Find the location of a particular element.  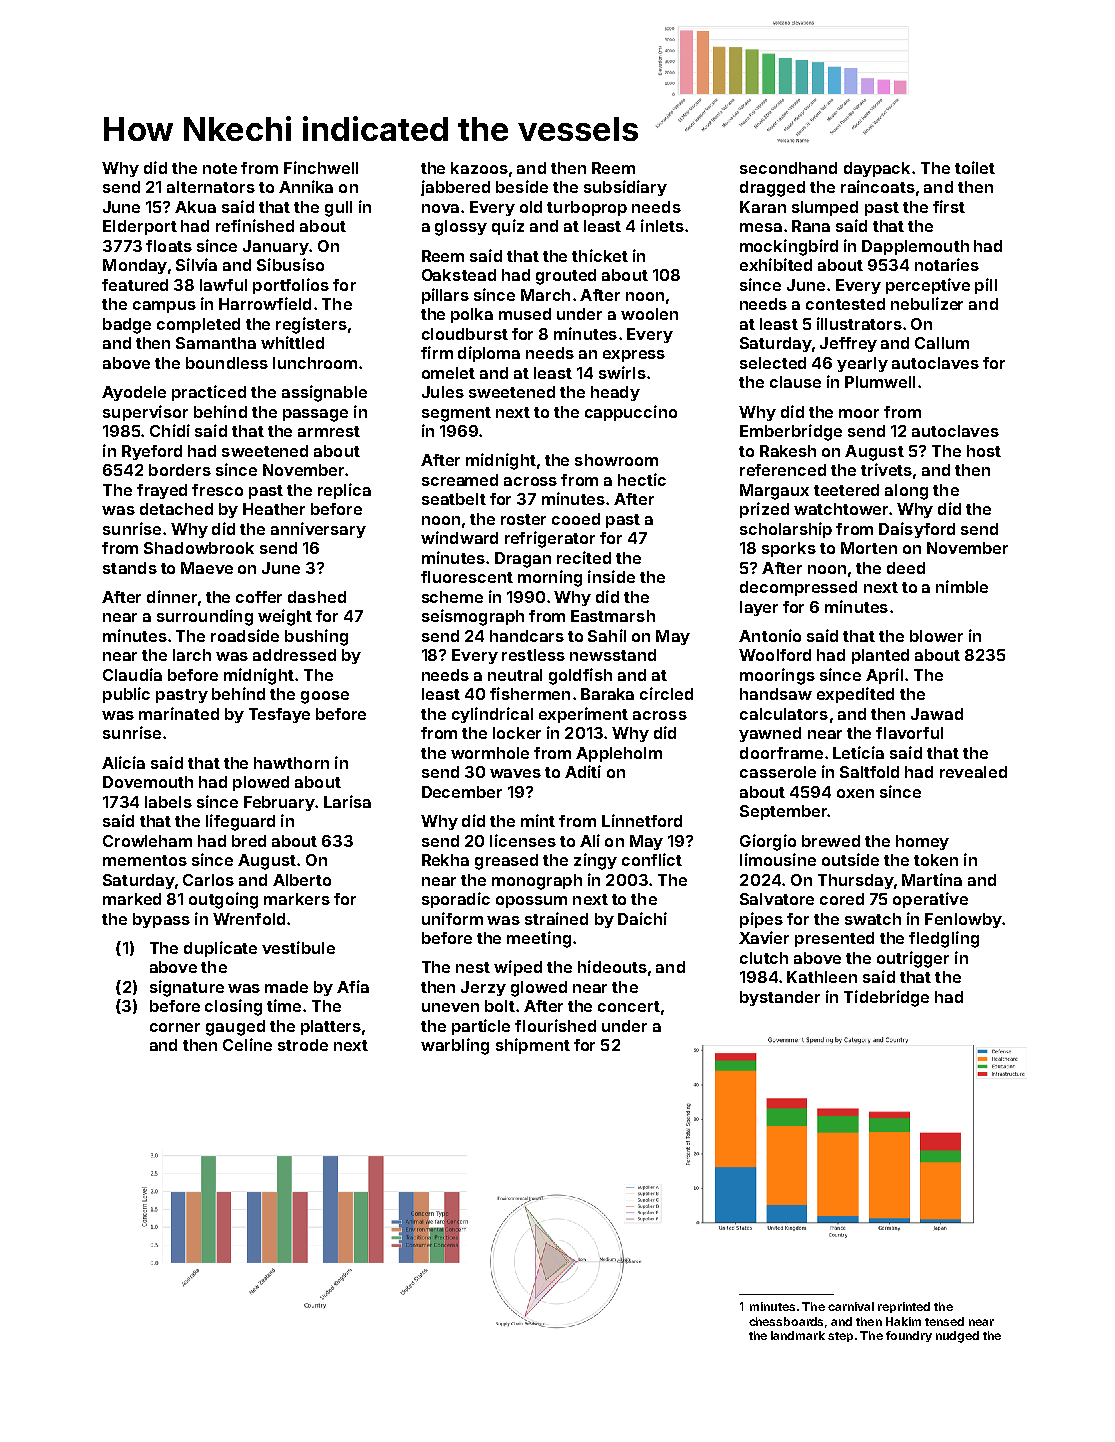

conflict is located at coordinates (652, 859).
